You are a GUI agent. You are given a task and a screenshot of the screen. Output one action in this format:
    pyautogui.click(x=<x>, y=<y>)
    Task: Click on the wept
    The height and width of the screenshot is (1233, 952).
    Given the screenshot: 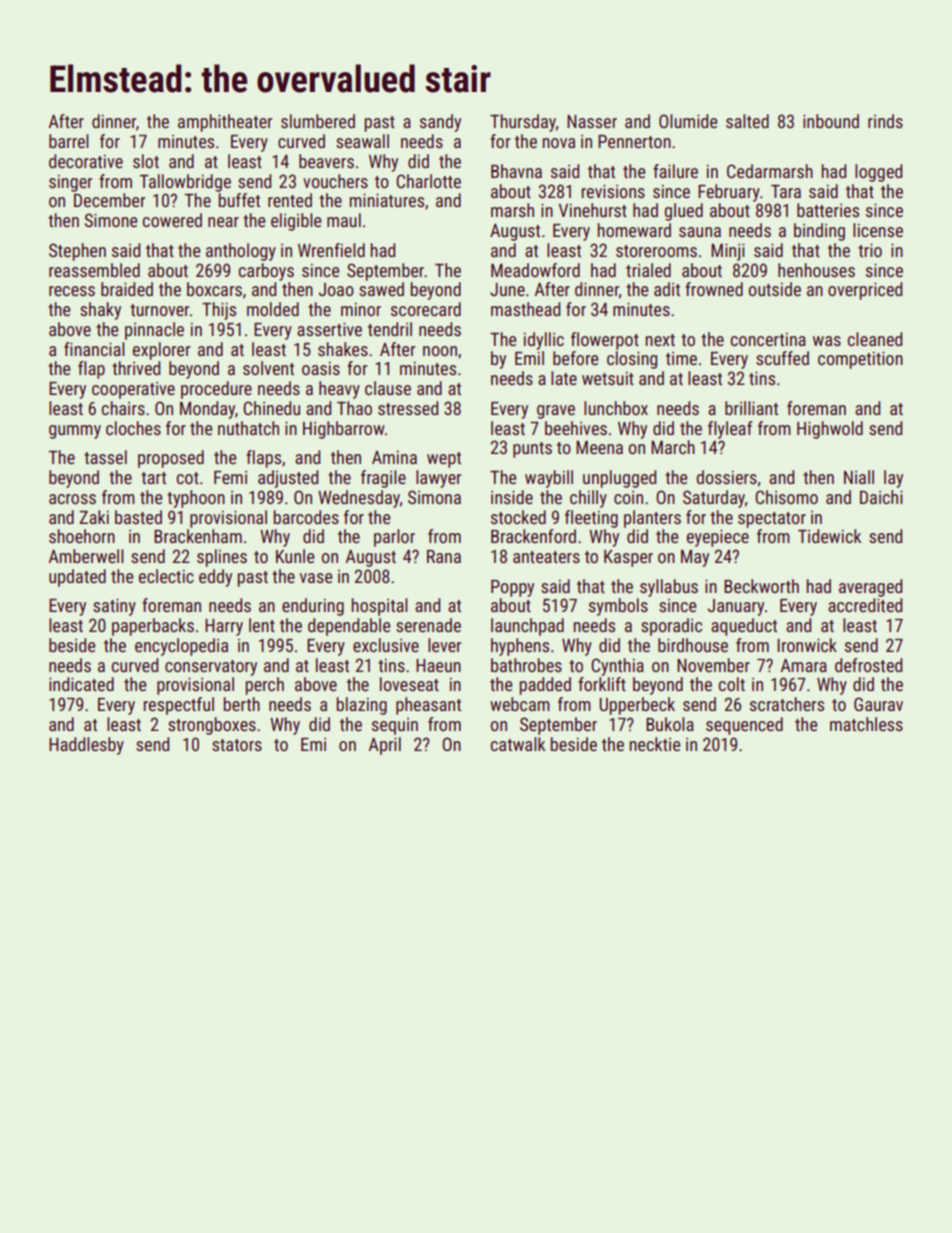 What is the action you would take?
    pyautogui.click(x=444, y=460)
